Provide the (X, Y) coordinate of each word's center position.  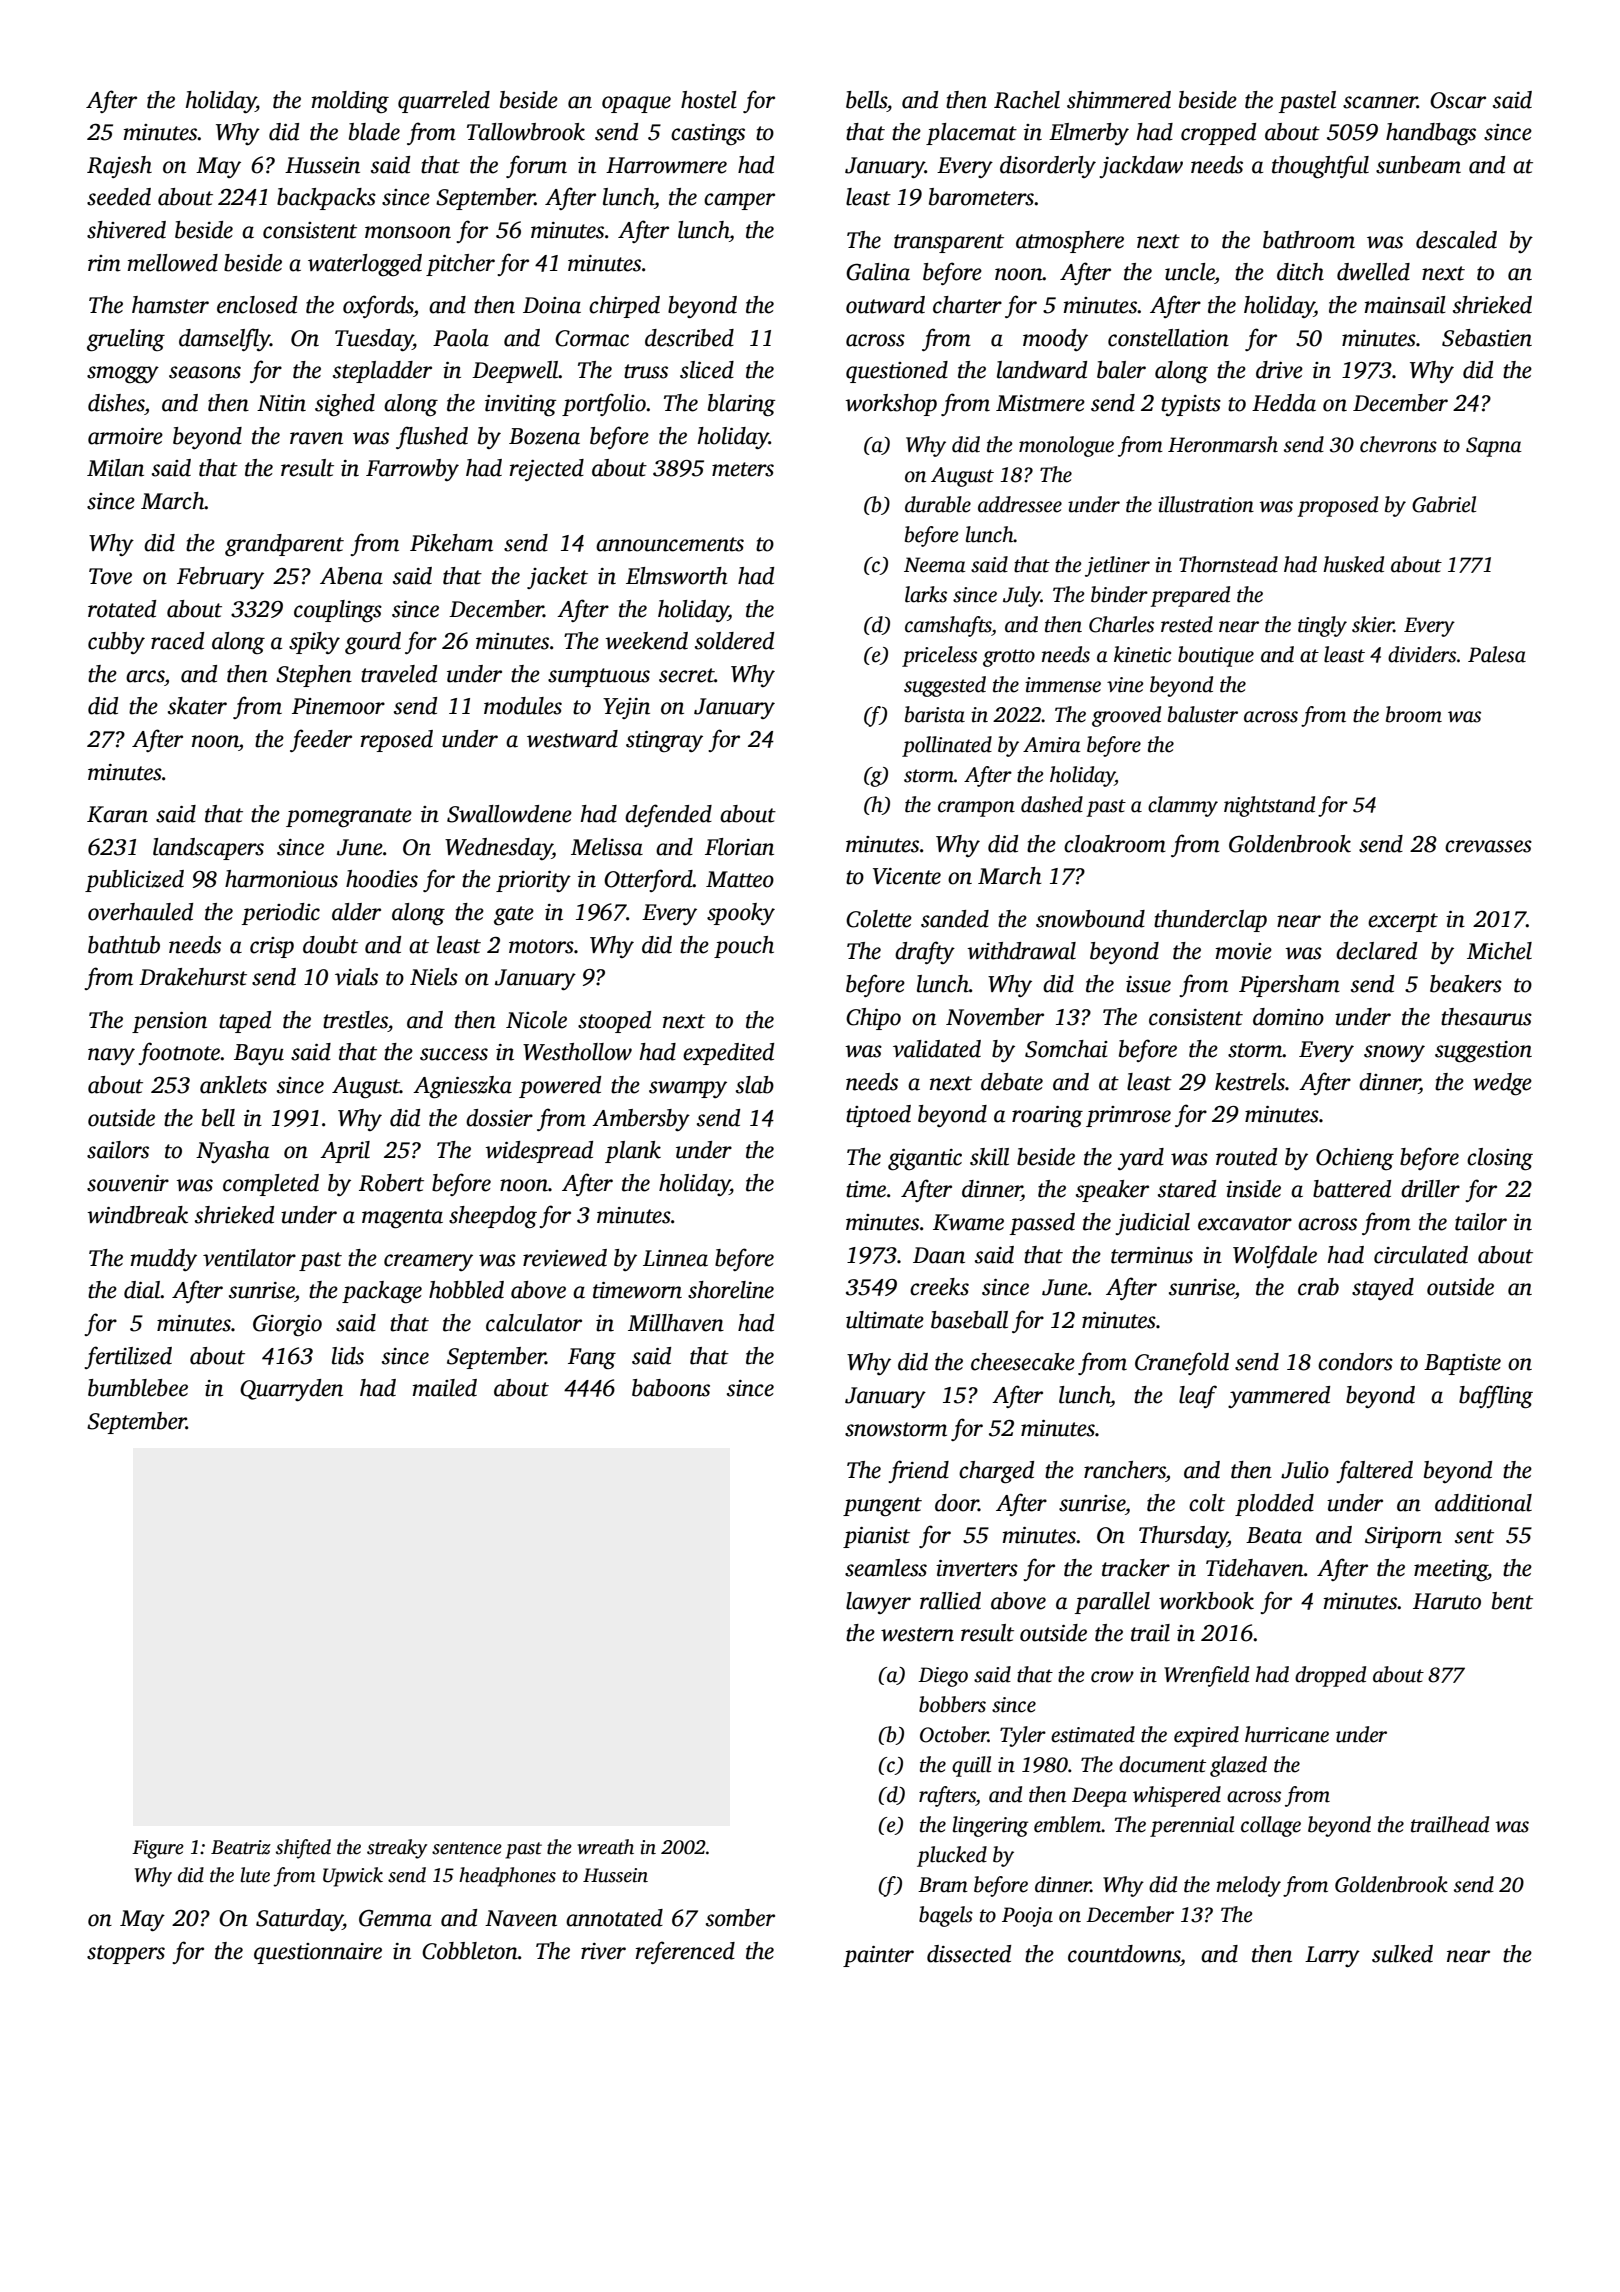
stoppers (126, 1954)
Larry (1332, 1956)
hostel (709, 100)
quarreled (444, 102)
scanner (1380, 102)
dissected (969, 1954)
